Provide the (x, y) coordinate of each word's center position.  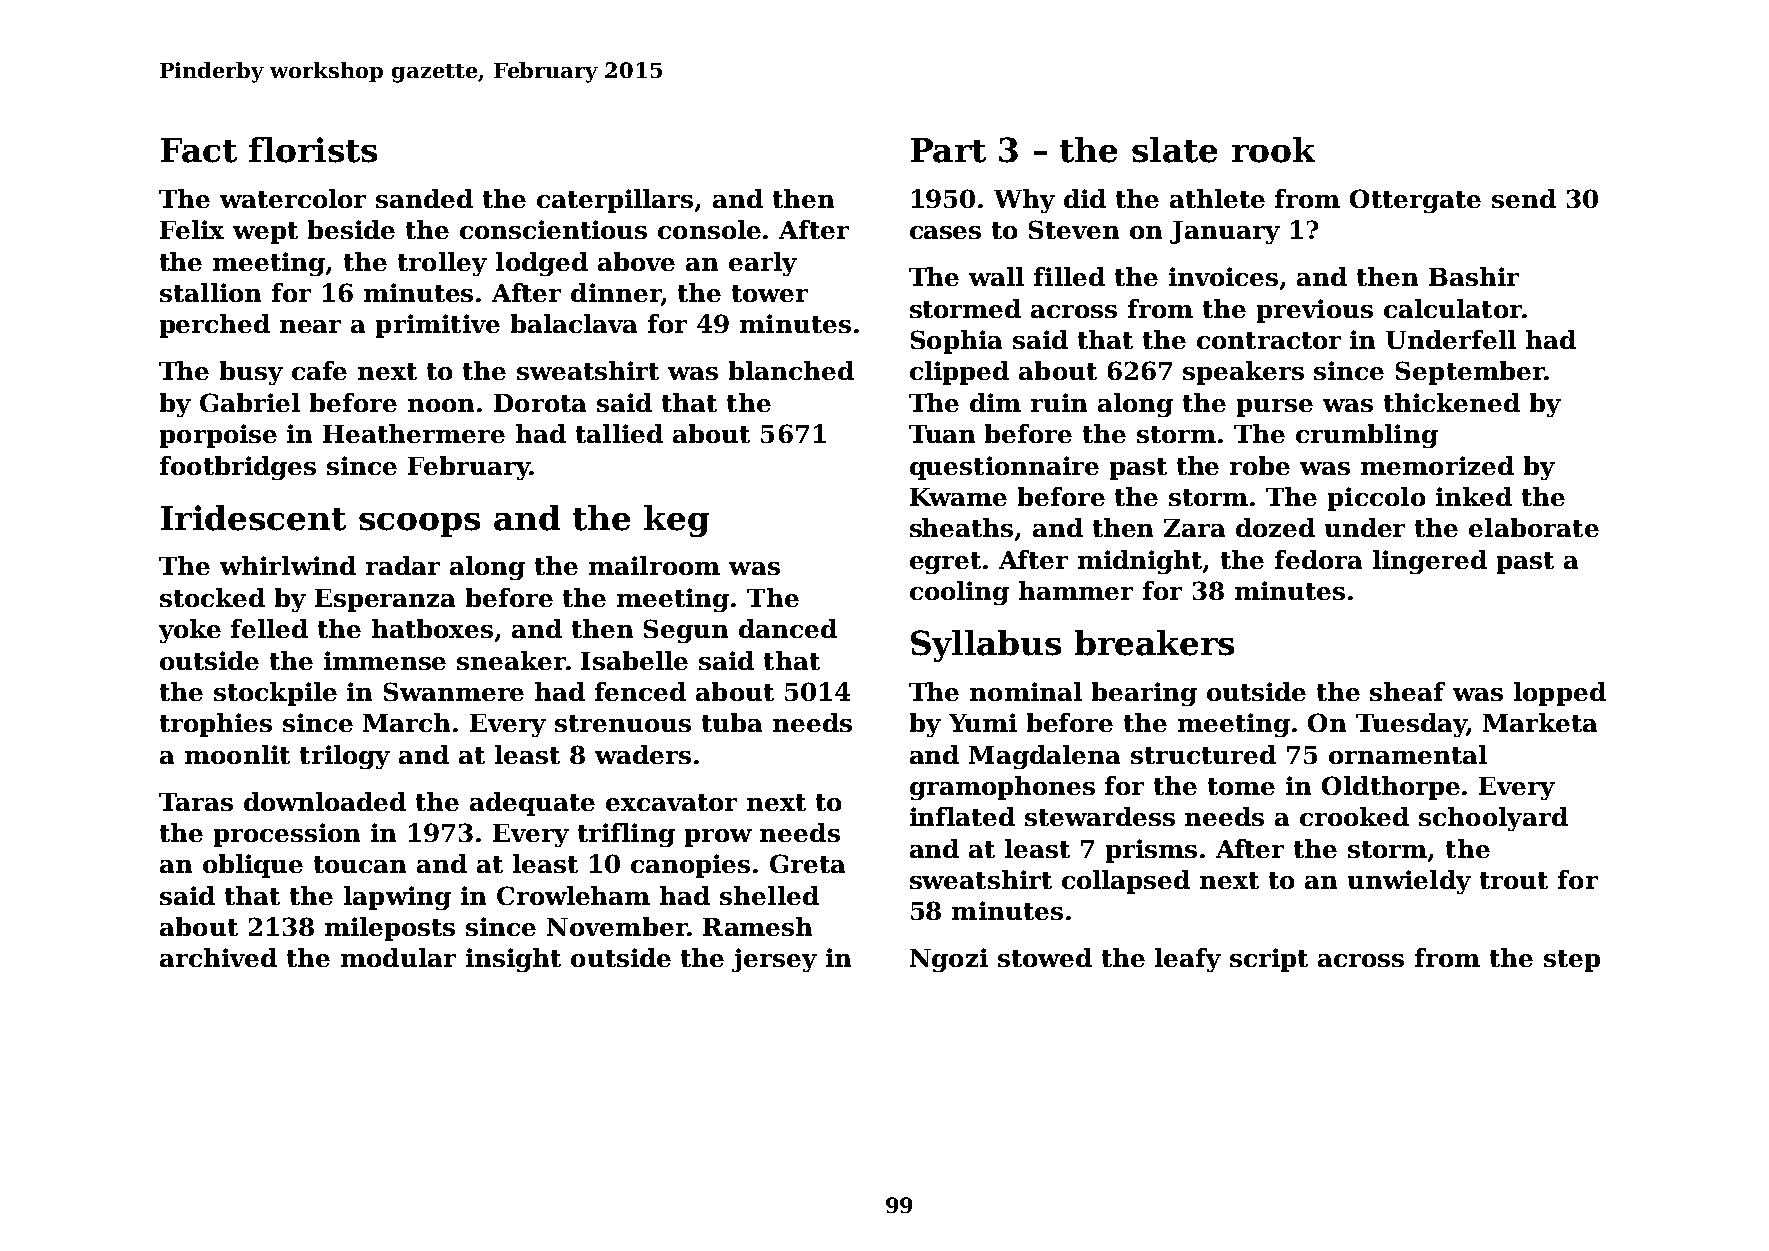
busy (251, 373)
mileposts (390, 929)
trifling (626, 835)
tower (770, 293)
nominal (1026, 691)
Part (948, 150)
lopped (1560, 694)
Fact (199, 150)
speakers (1243, 373)
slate (1174, 150)
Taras (196, 802)
